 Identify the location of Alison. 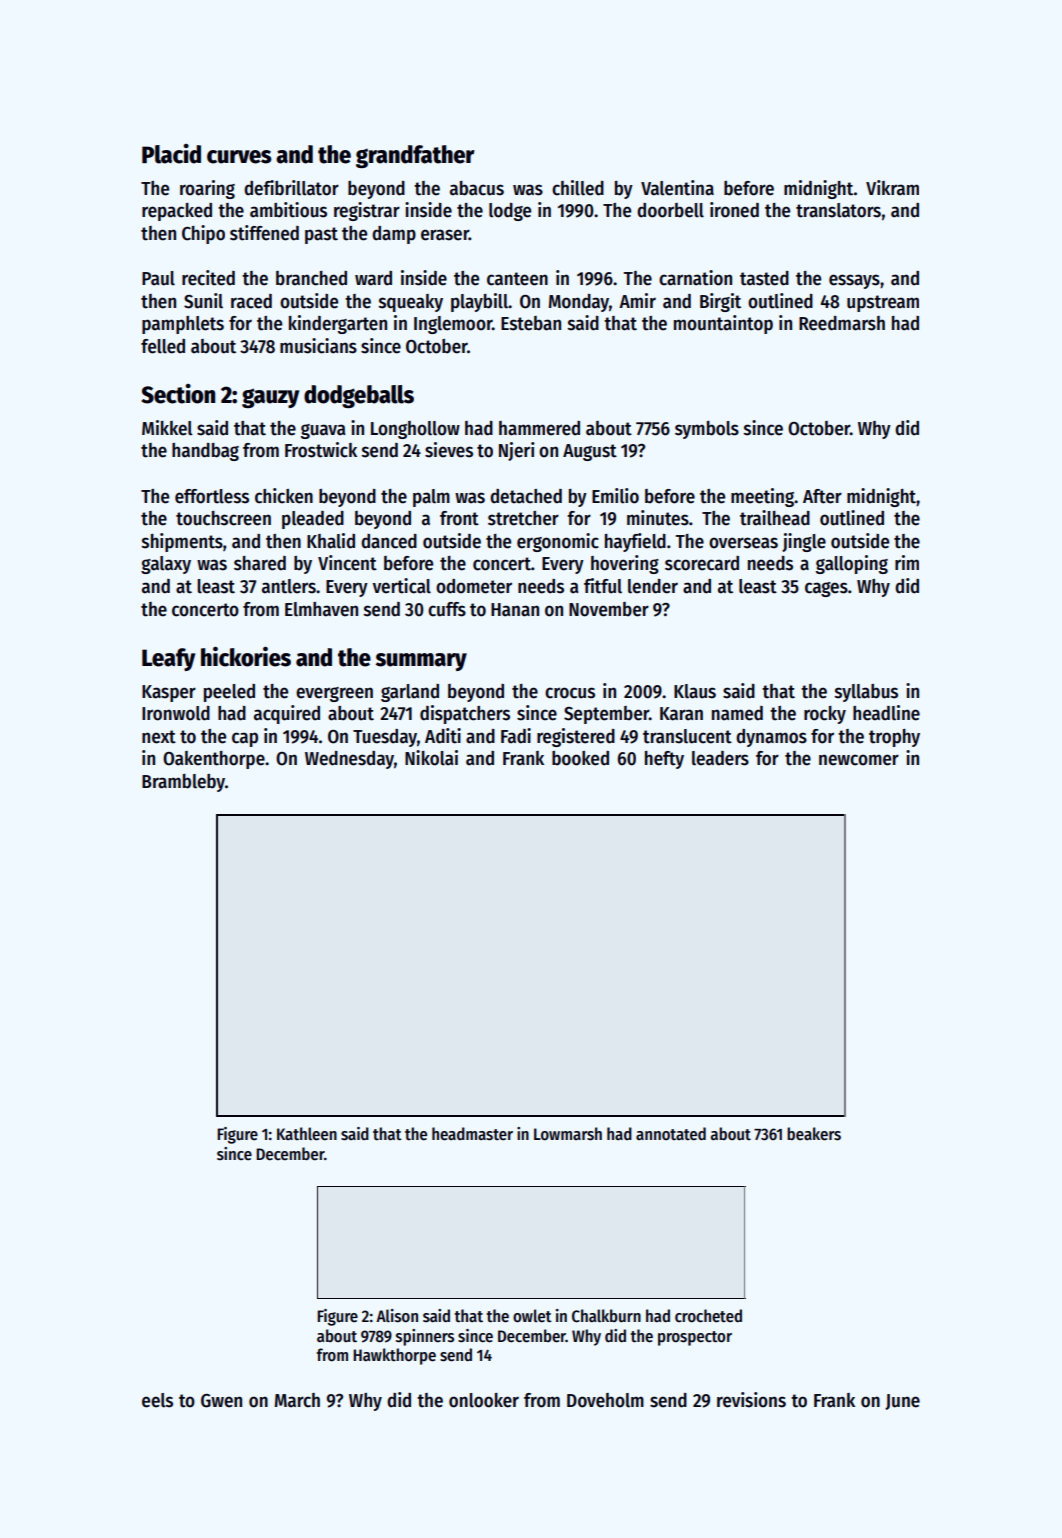
(397, 1316).
